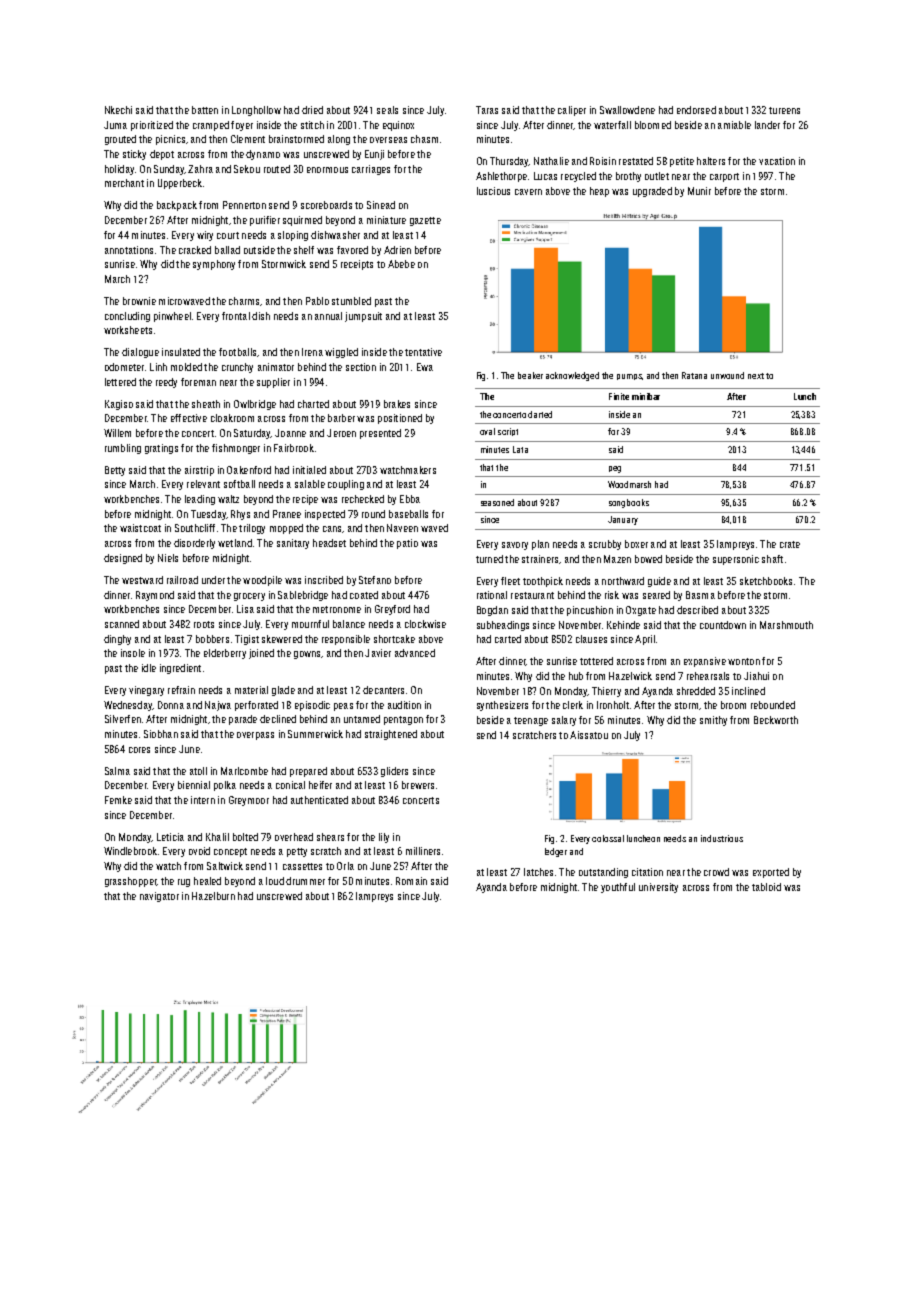  What do you see at coordinates (232, 418) in the screenshot?
I see `cloakroom` at bounding box center [232, 418].
